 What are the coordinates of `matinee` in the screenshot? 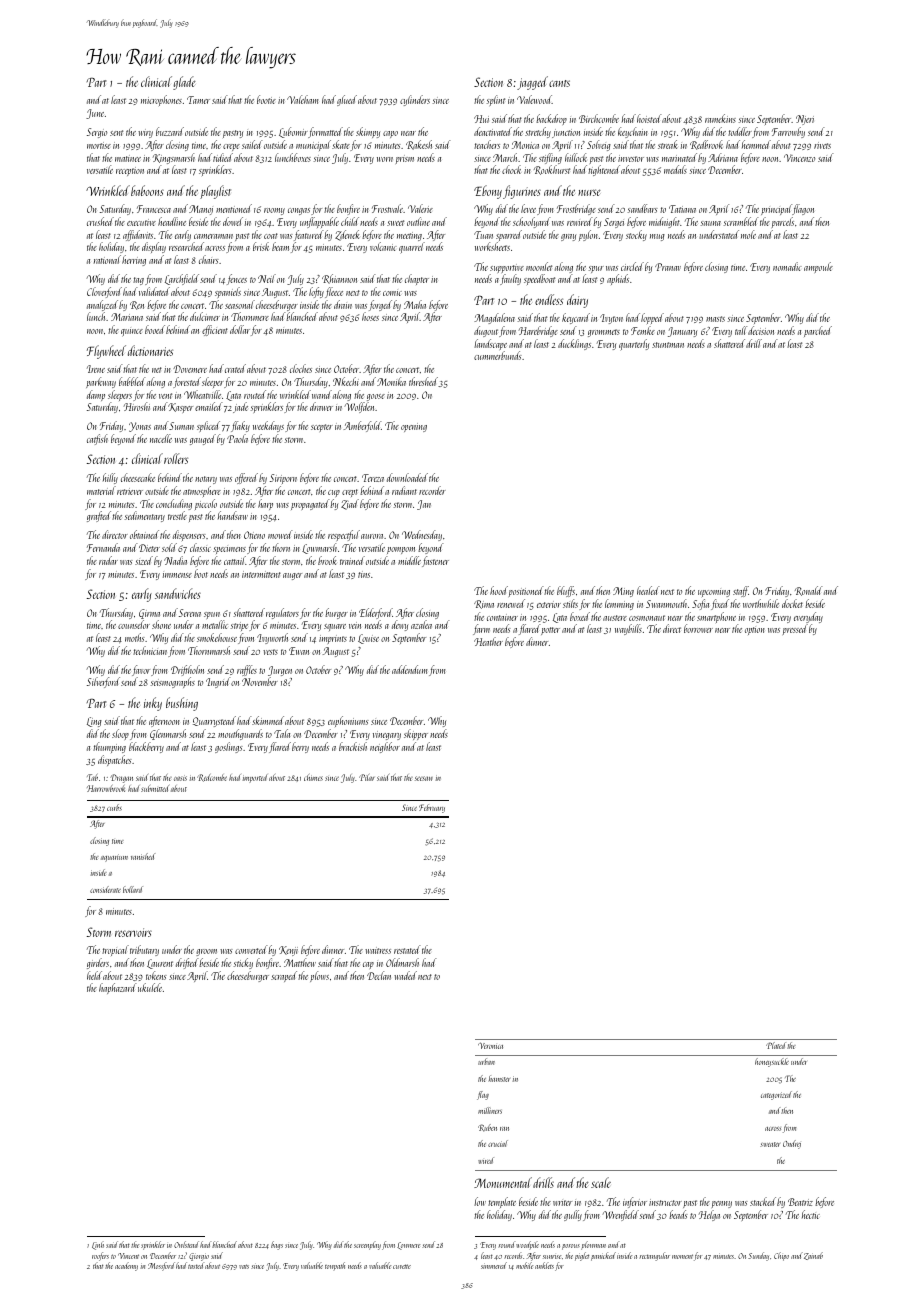 It's located at (128, 158).
